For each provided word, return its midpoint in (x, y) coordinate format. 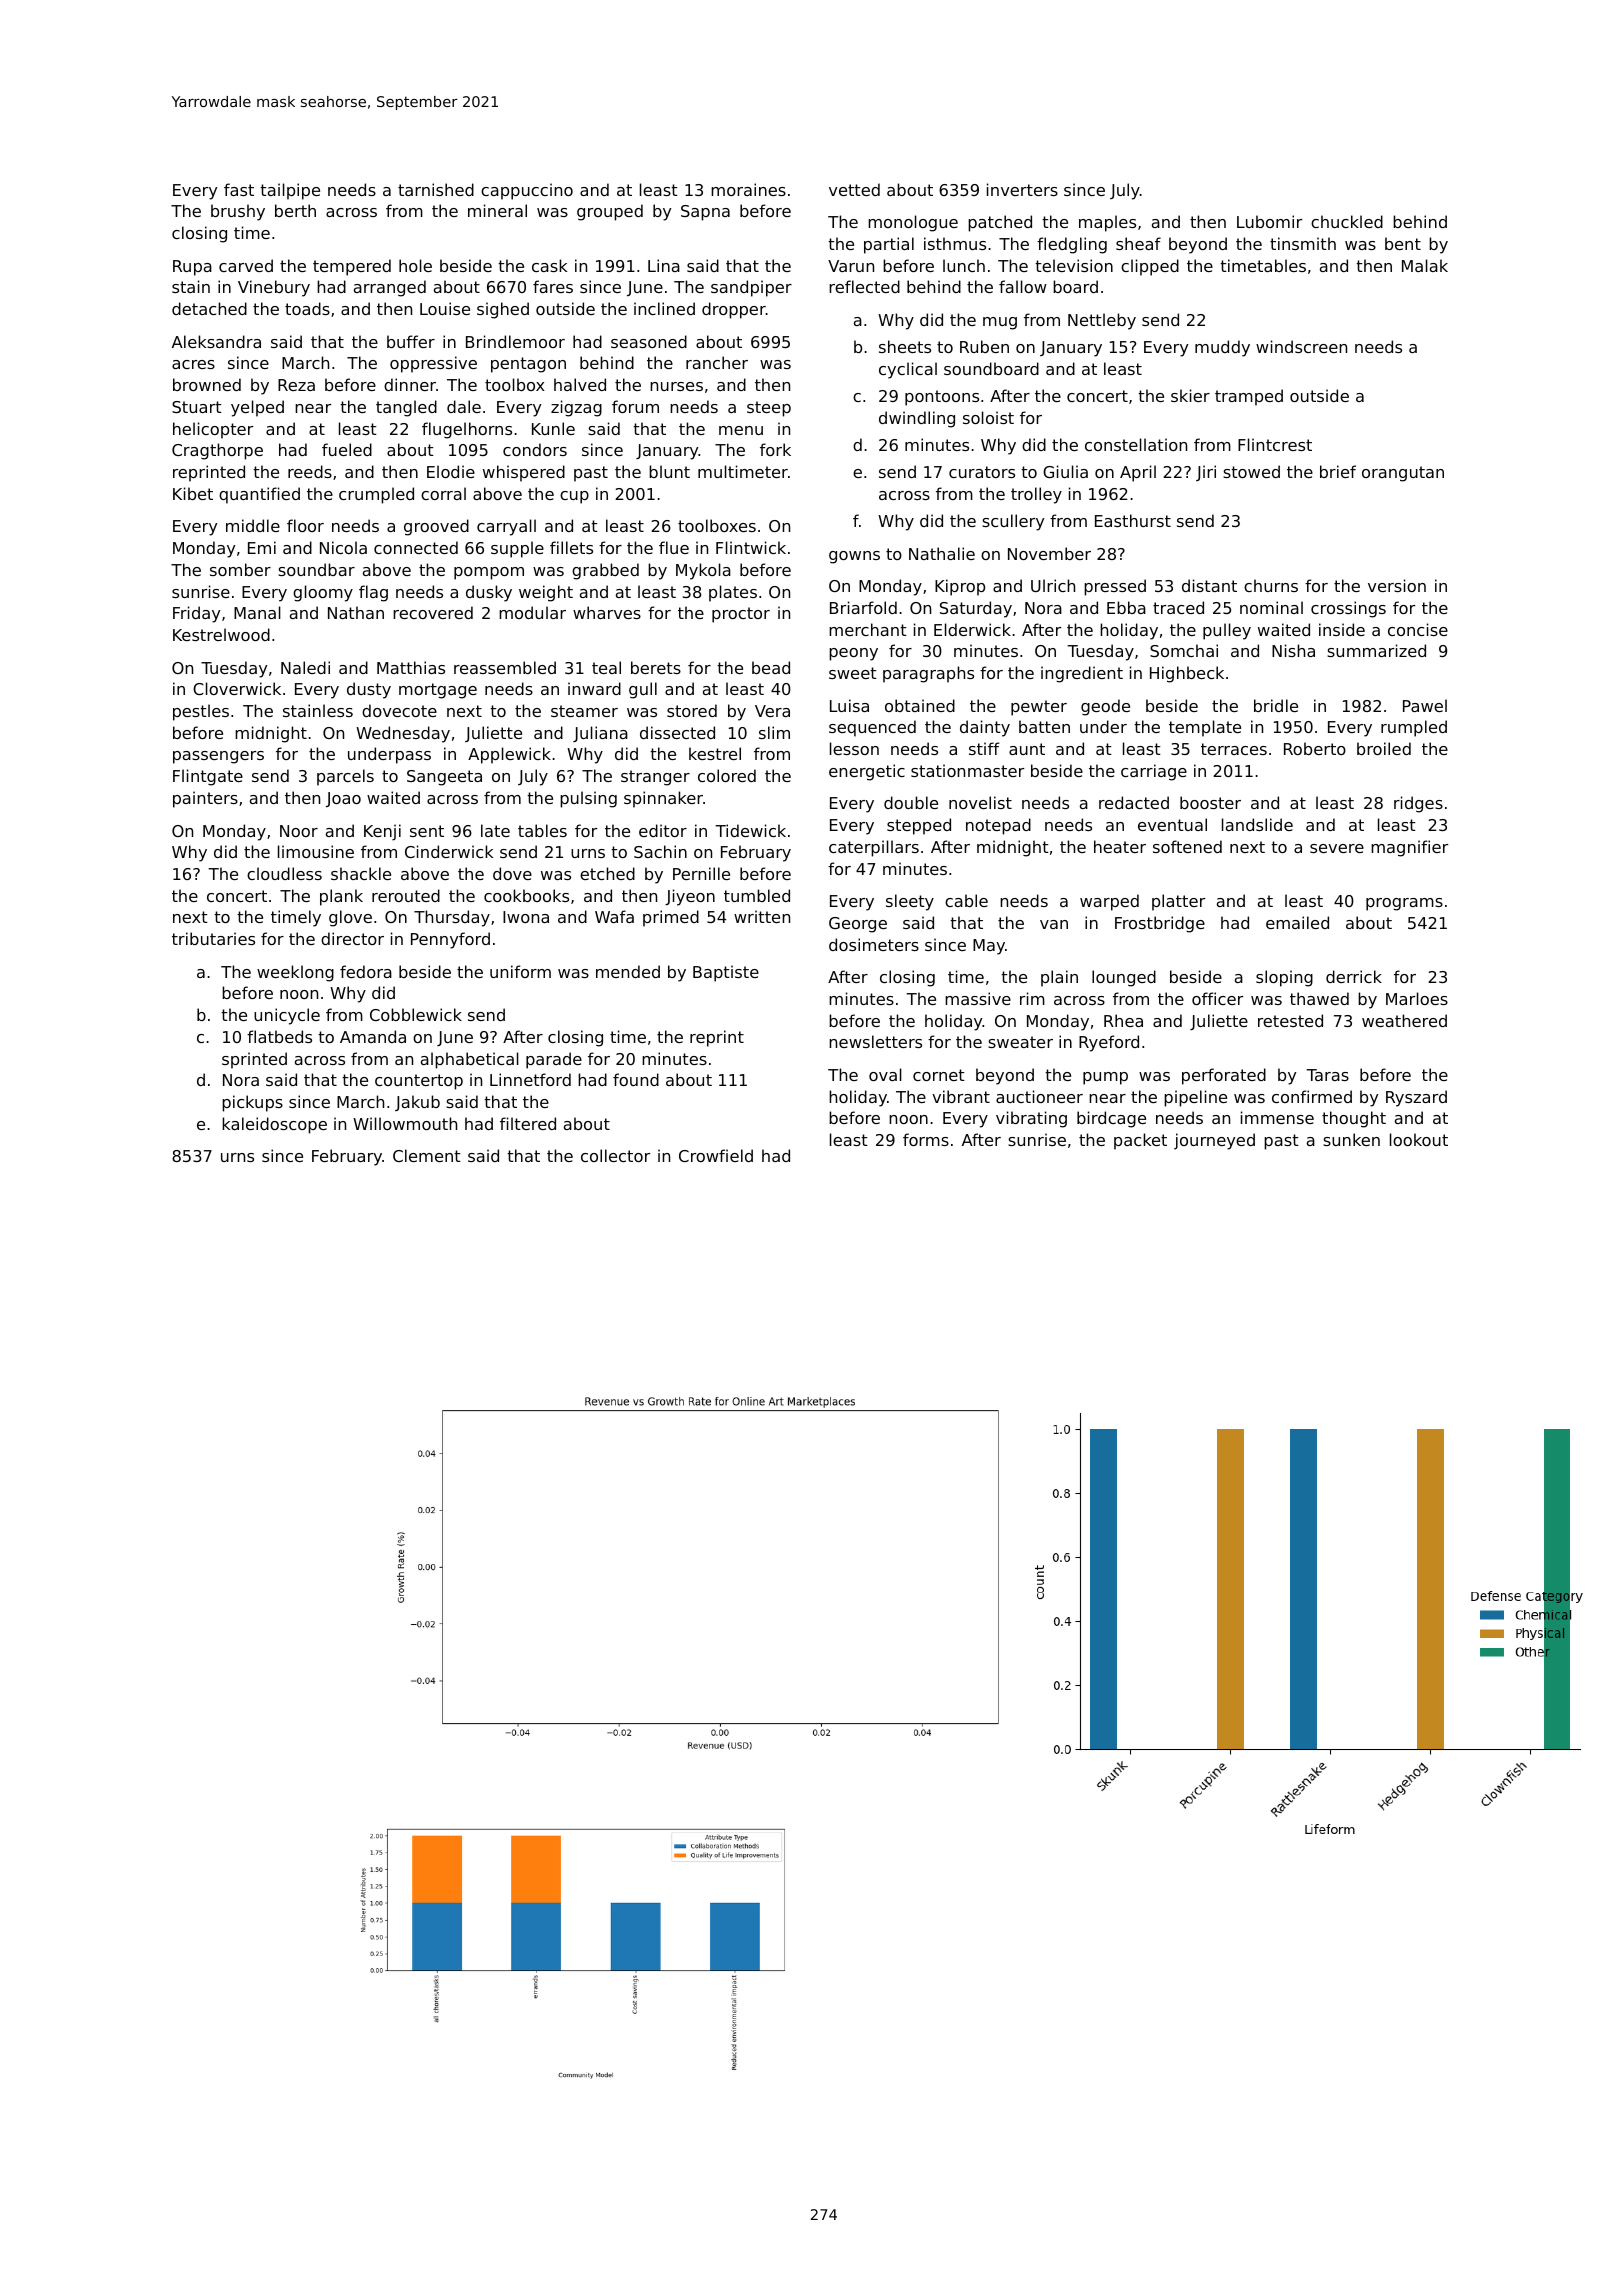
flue (674, 547)
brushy (238, 212)
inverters (1022, 189)
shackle (361, 873)
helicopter (213, 430)
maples (1107, 223)
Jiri (1206, 473)
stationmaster (967, 770)
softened (1187, 846)
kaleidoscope (274, 1125)
